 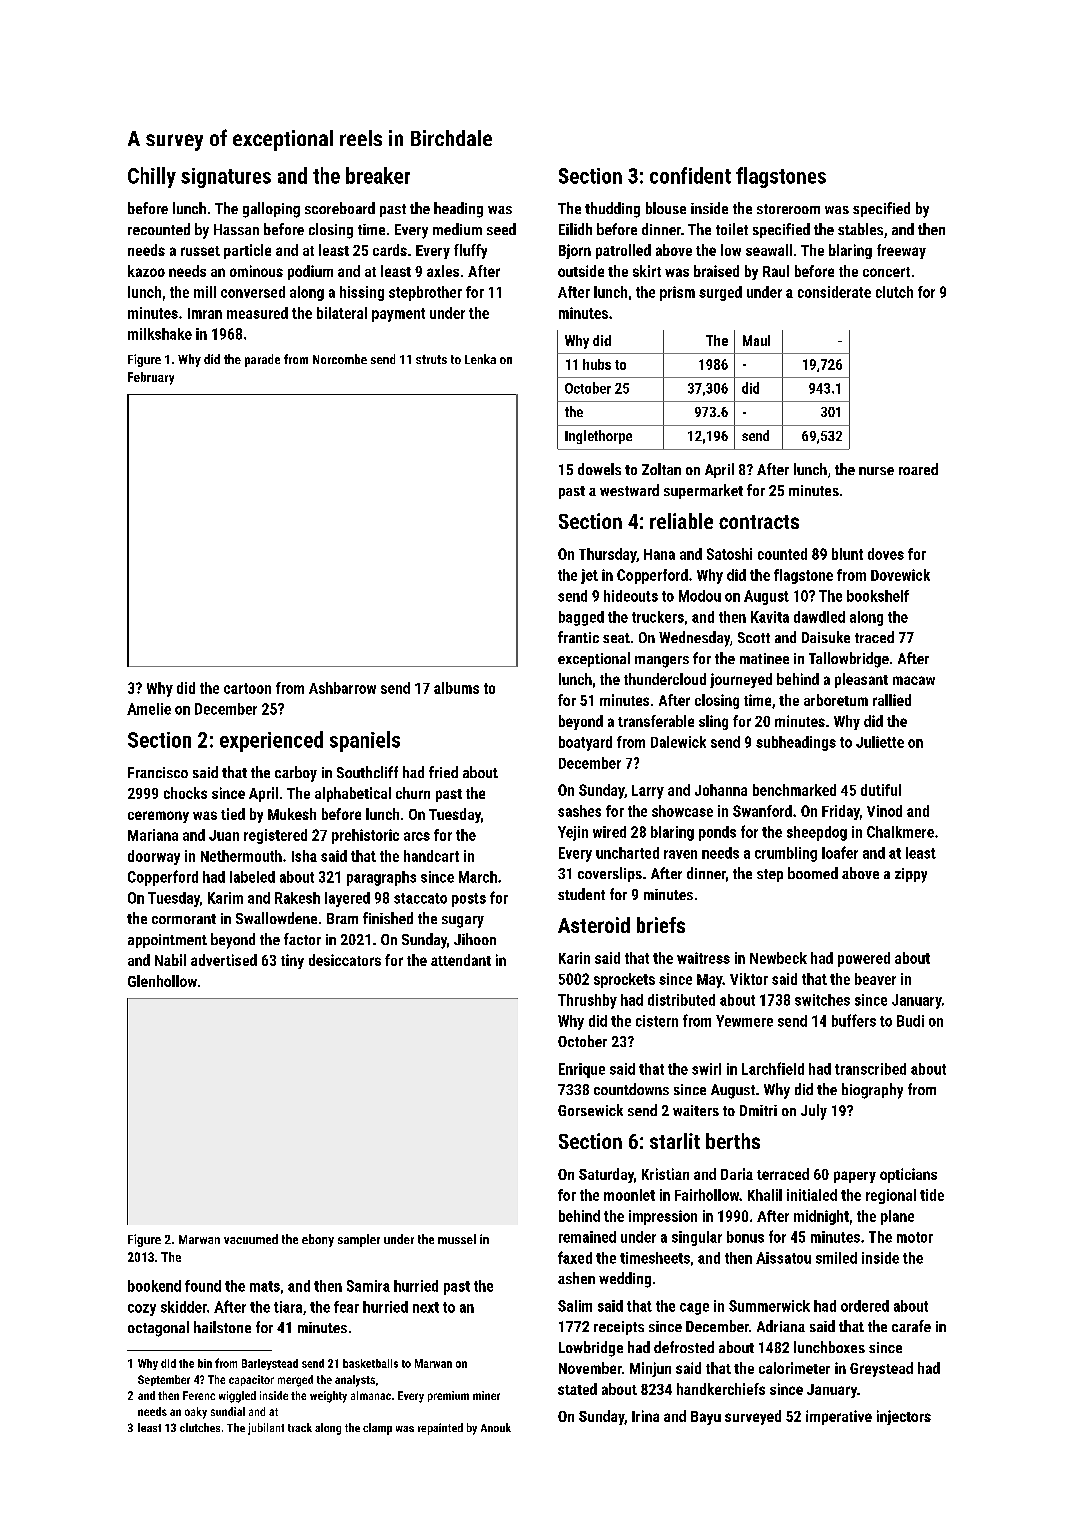 What do you see at coordinates (908, 1175) in the document?
I see `opticians` at bounding box center [908, 1175].
